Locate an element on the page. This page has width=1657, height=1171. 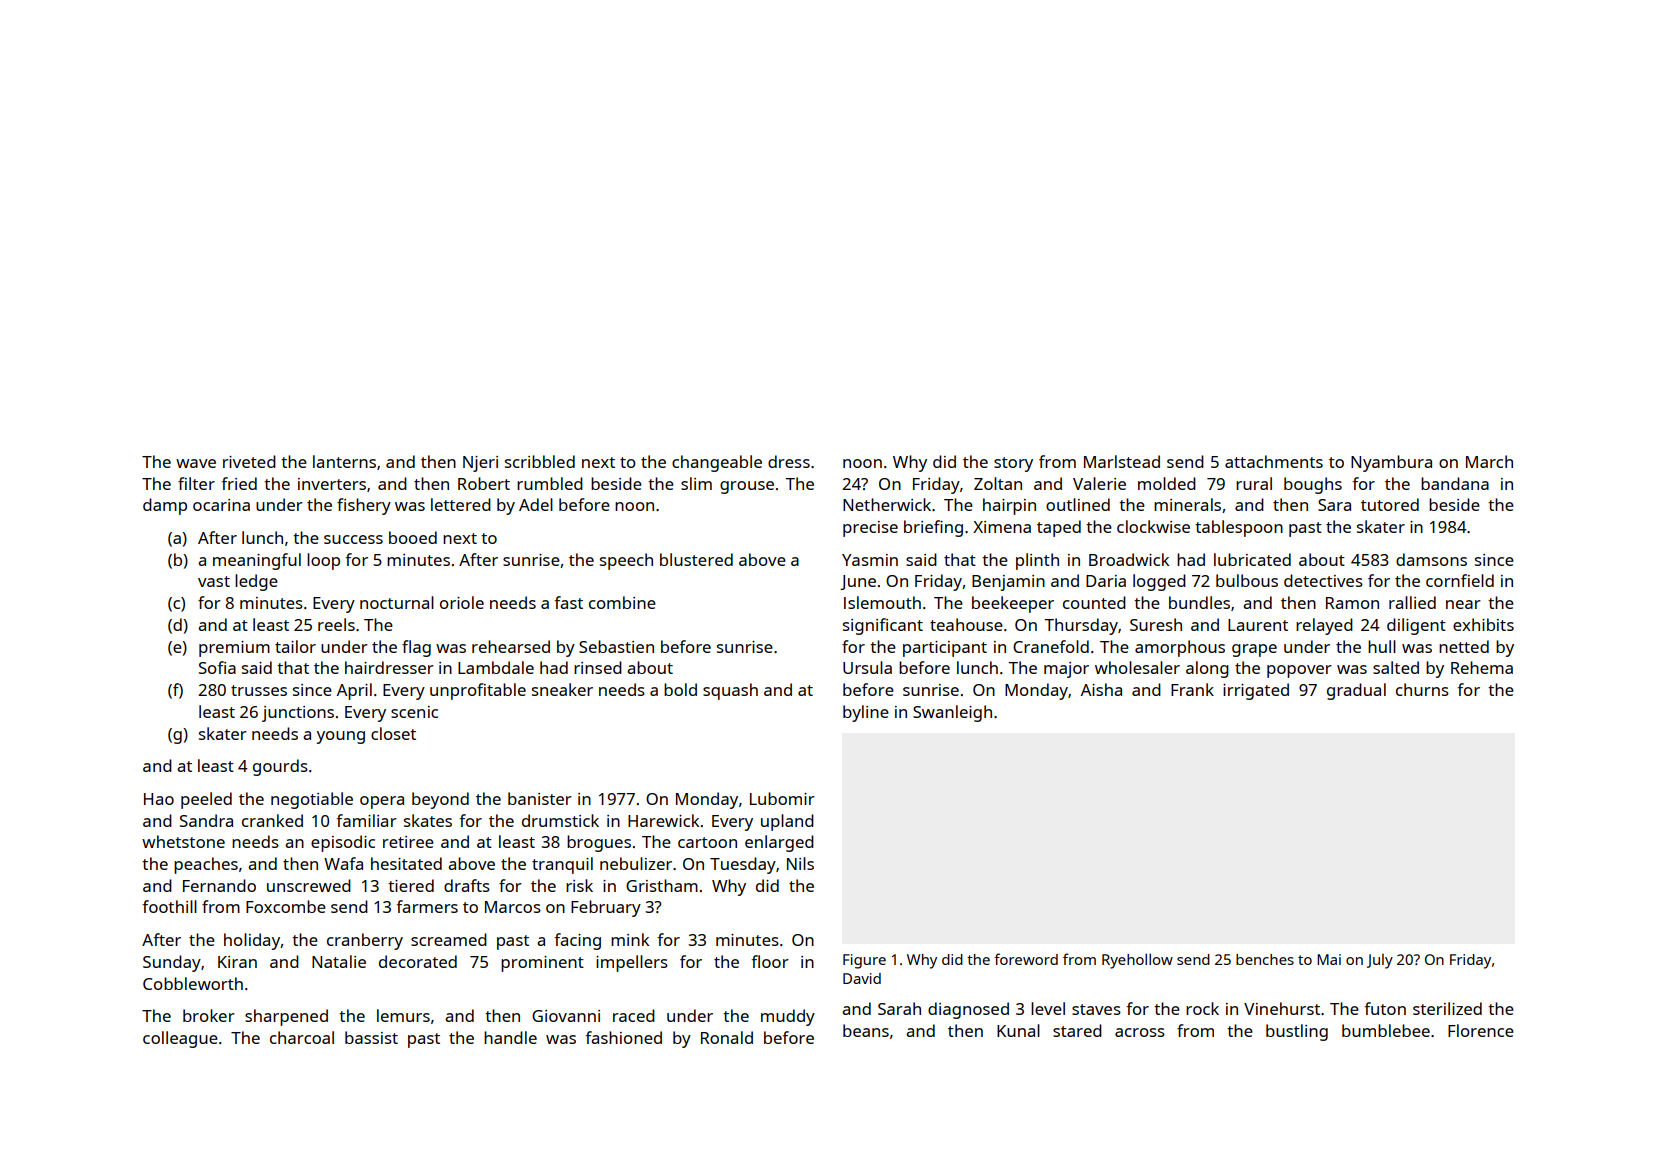
Lubomir is located at coordinates (782, 798).
